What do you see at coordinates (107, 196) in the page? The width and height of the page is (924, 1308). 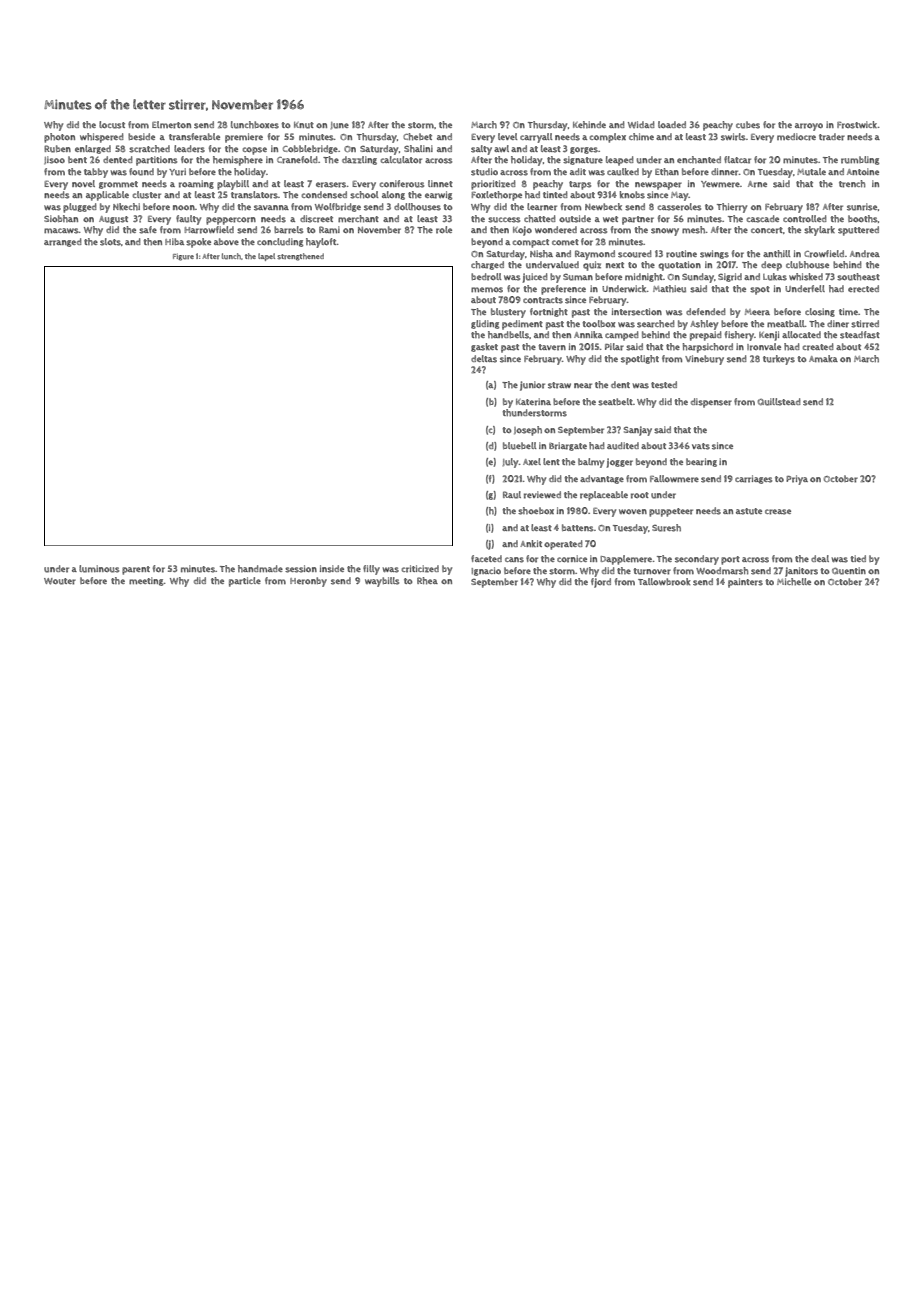 I see `applicable` at bounding box center [107, 196].
